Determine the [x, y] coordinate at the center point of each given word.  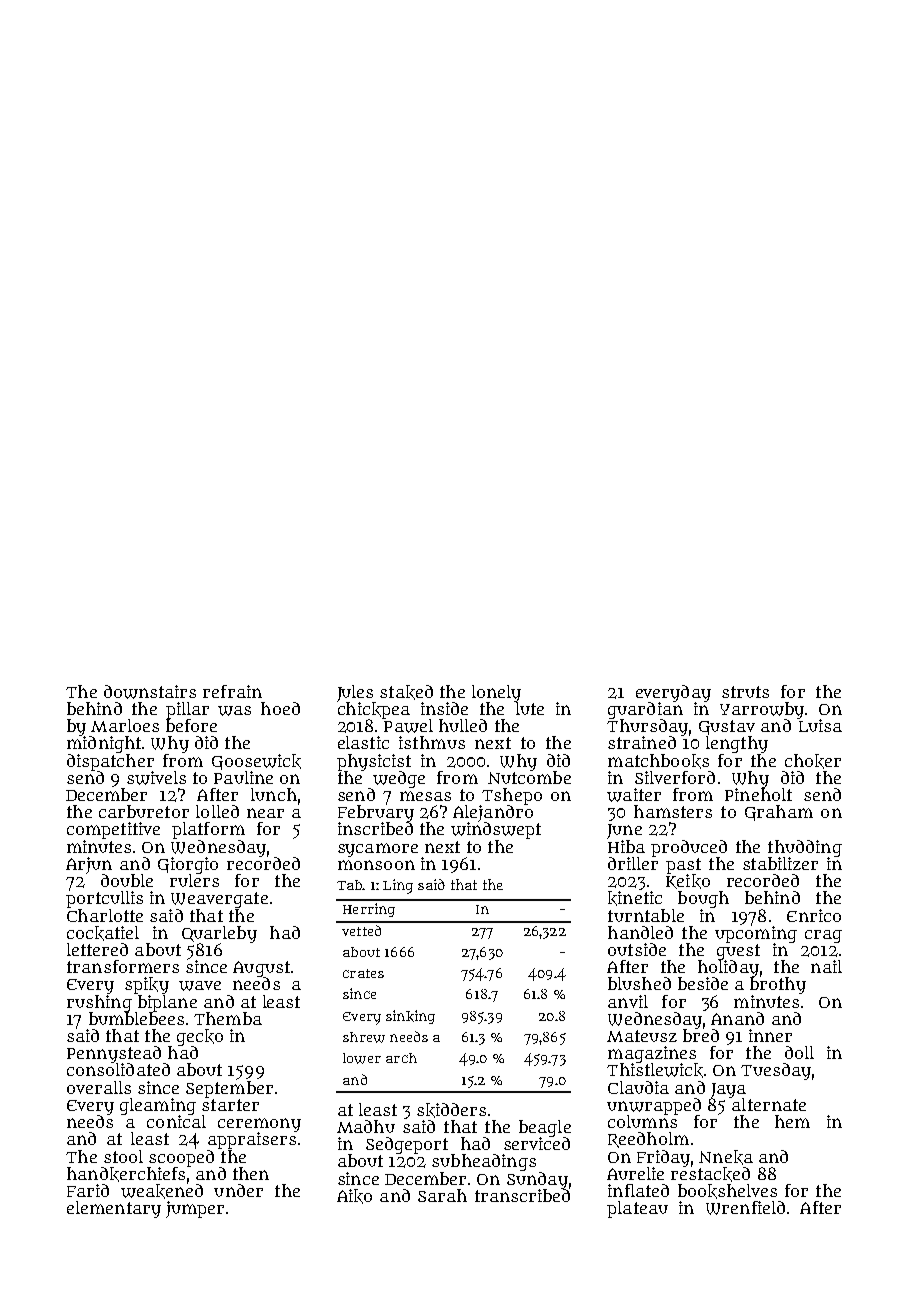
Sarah [442, 1195]
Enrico [814, 915]
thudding [805, 848]
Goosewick [256, 762]
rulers [194, 880]
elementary [114, 1209]
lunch [274, 794]
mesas [425, 796]
